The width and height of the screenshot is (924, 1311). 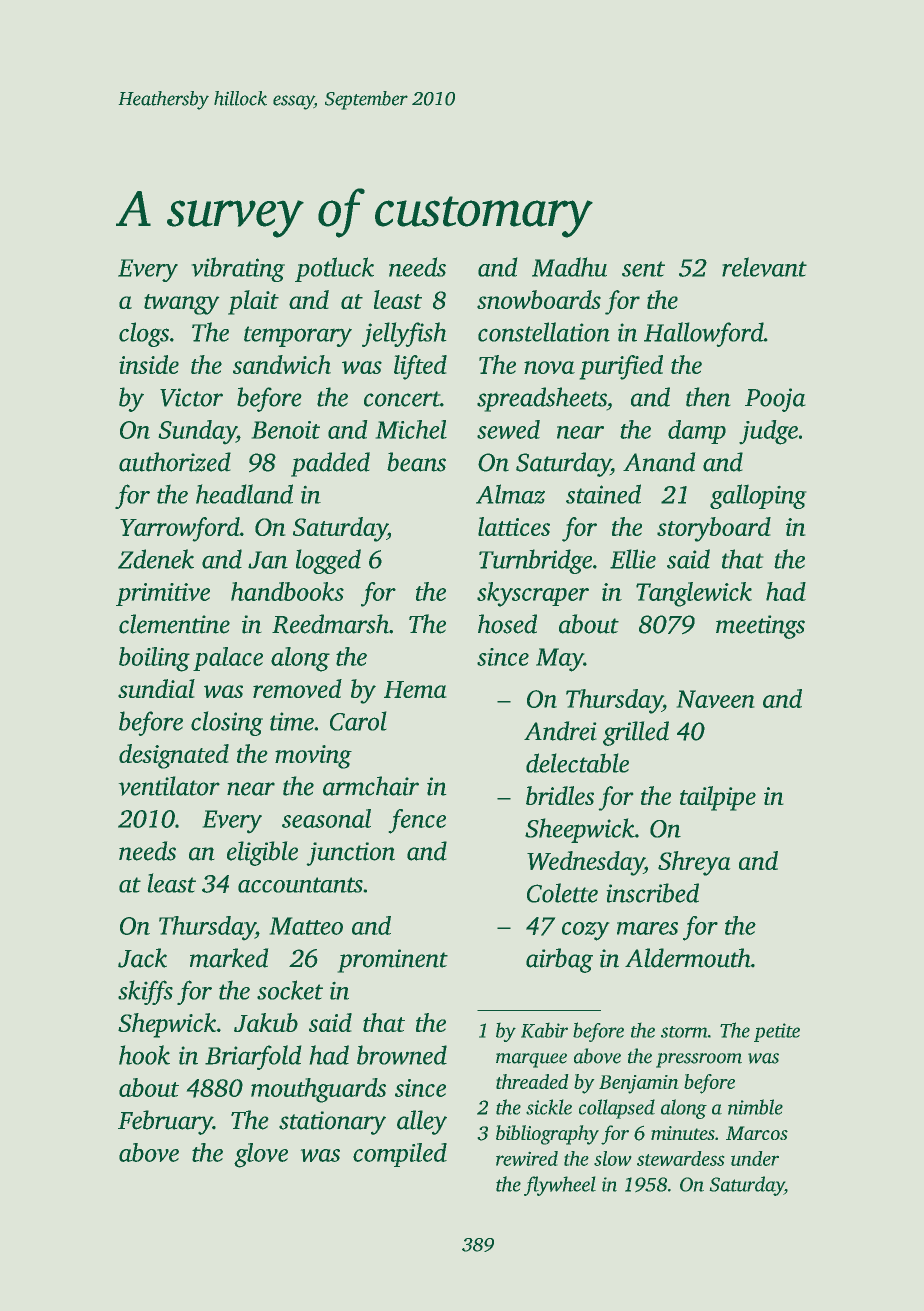 What do you see at coordinates (371, 786) in the screenshot?
I see `armchair` at bounding box center [371, 786].
